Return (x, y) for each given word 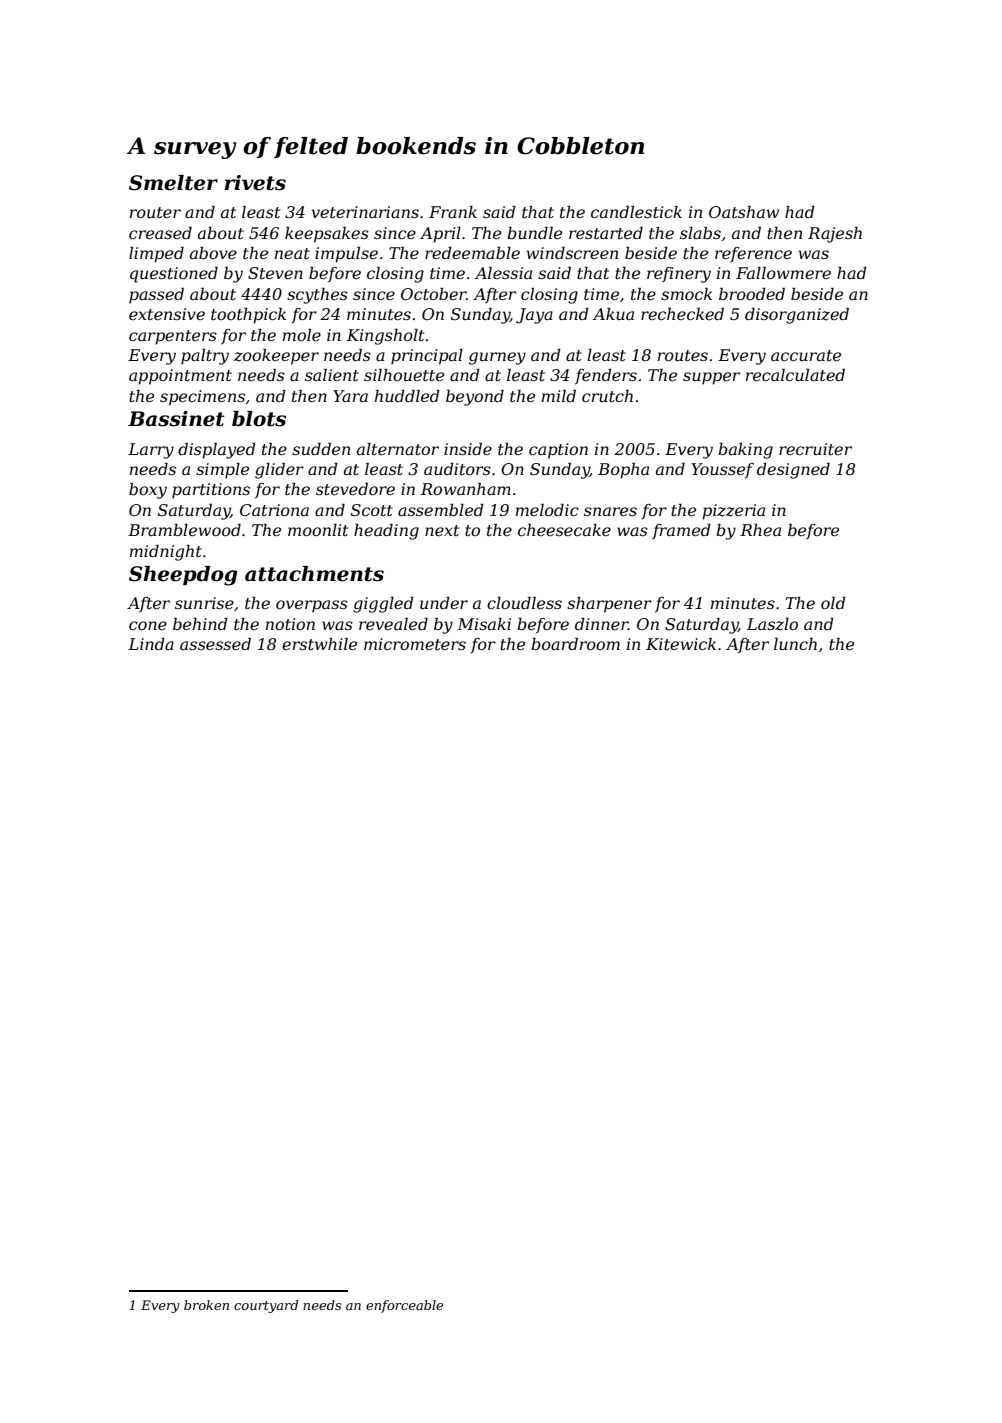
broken (206, 1305)
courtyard (266, 1306)
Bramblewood (184, 530)
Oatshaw (744, 212)
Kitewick (681, 644)
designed (793, 471)
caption (558, 451)
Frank (453, 212)
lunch (795, 644)
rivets (255, 183)
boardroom (575, 644)
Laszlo (772, 624)
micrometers (415, 644)
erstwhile (319, 644)
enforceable (404, 1306)
